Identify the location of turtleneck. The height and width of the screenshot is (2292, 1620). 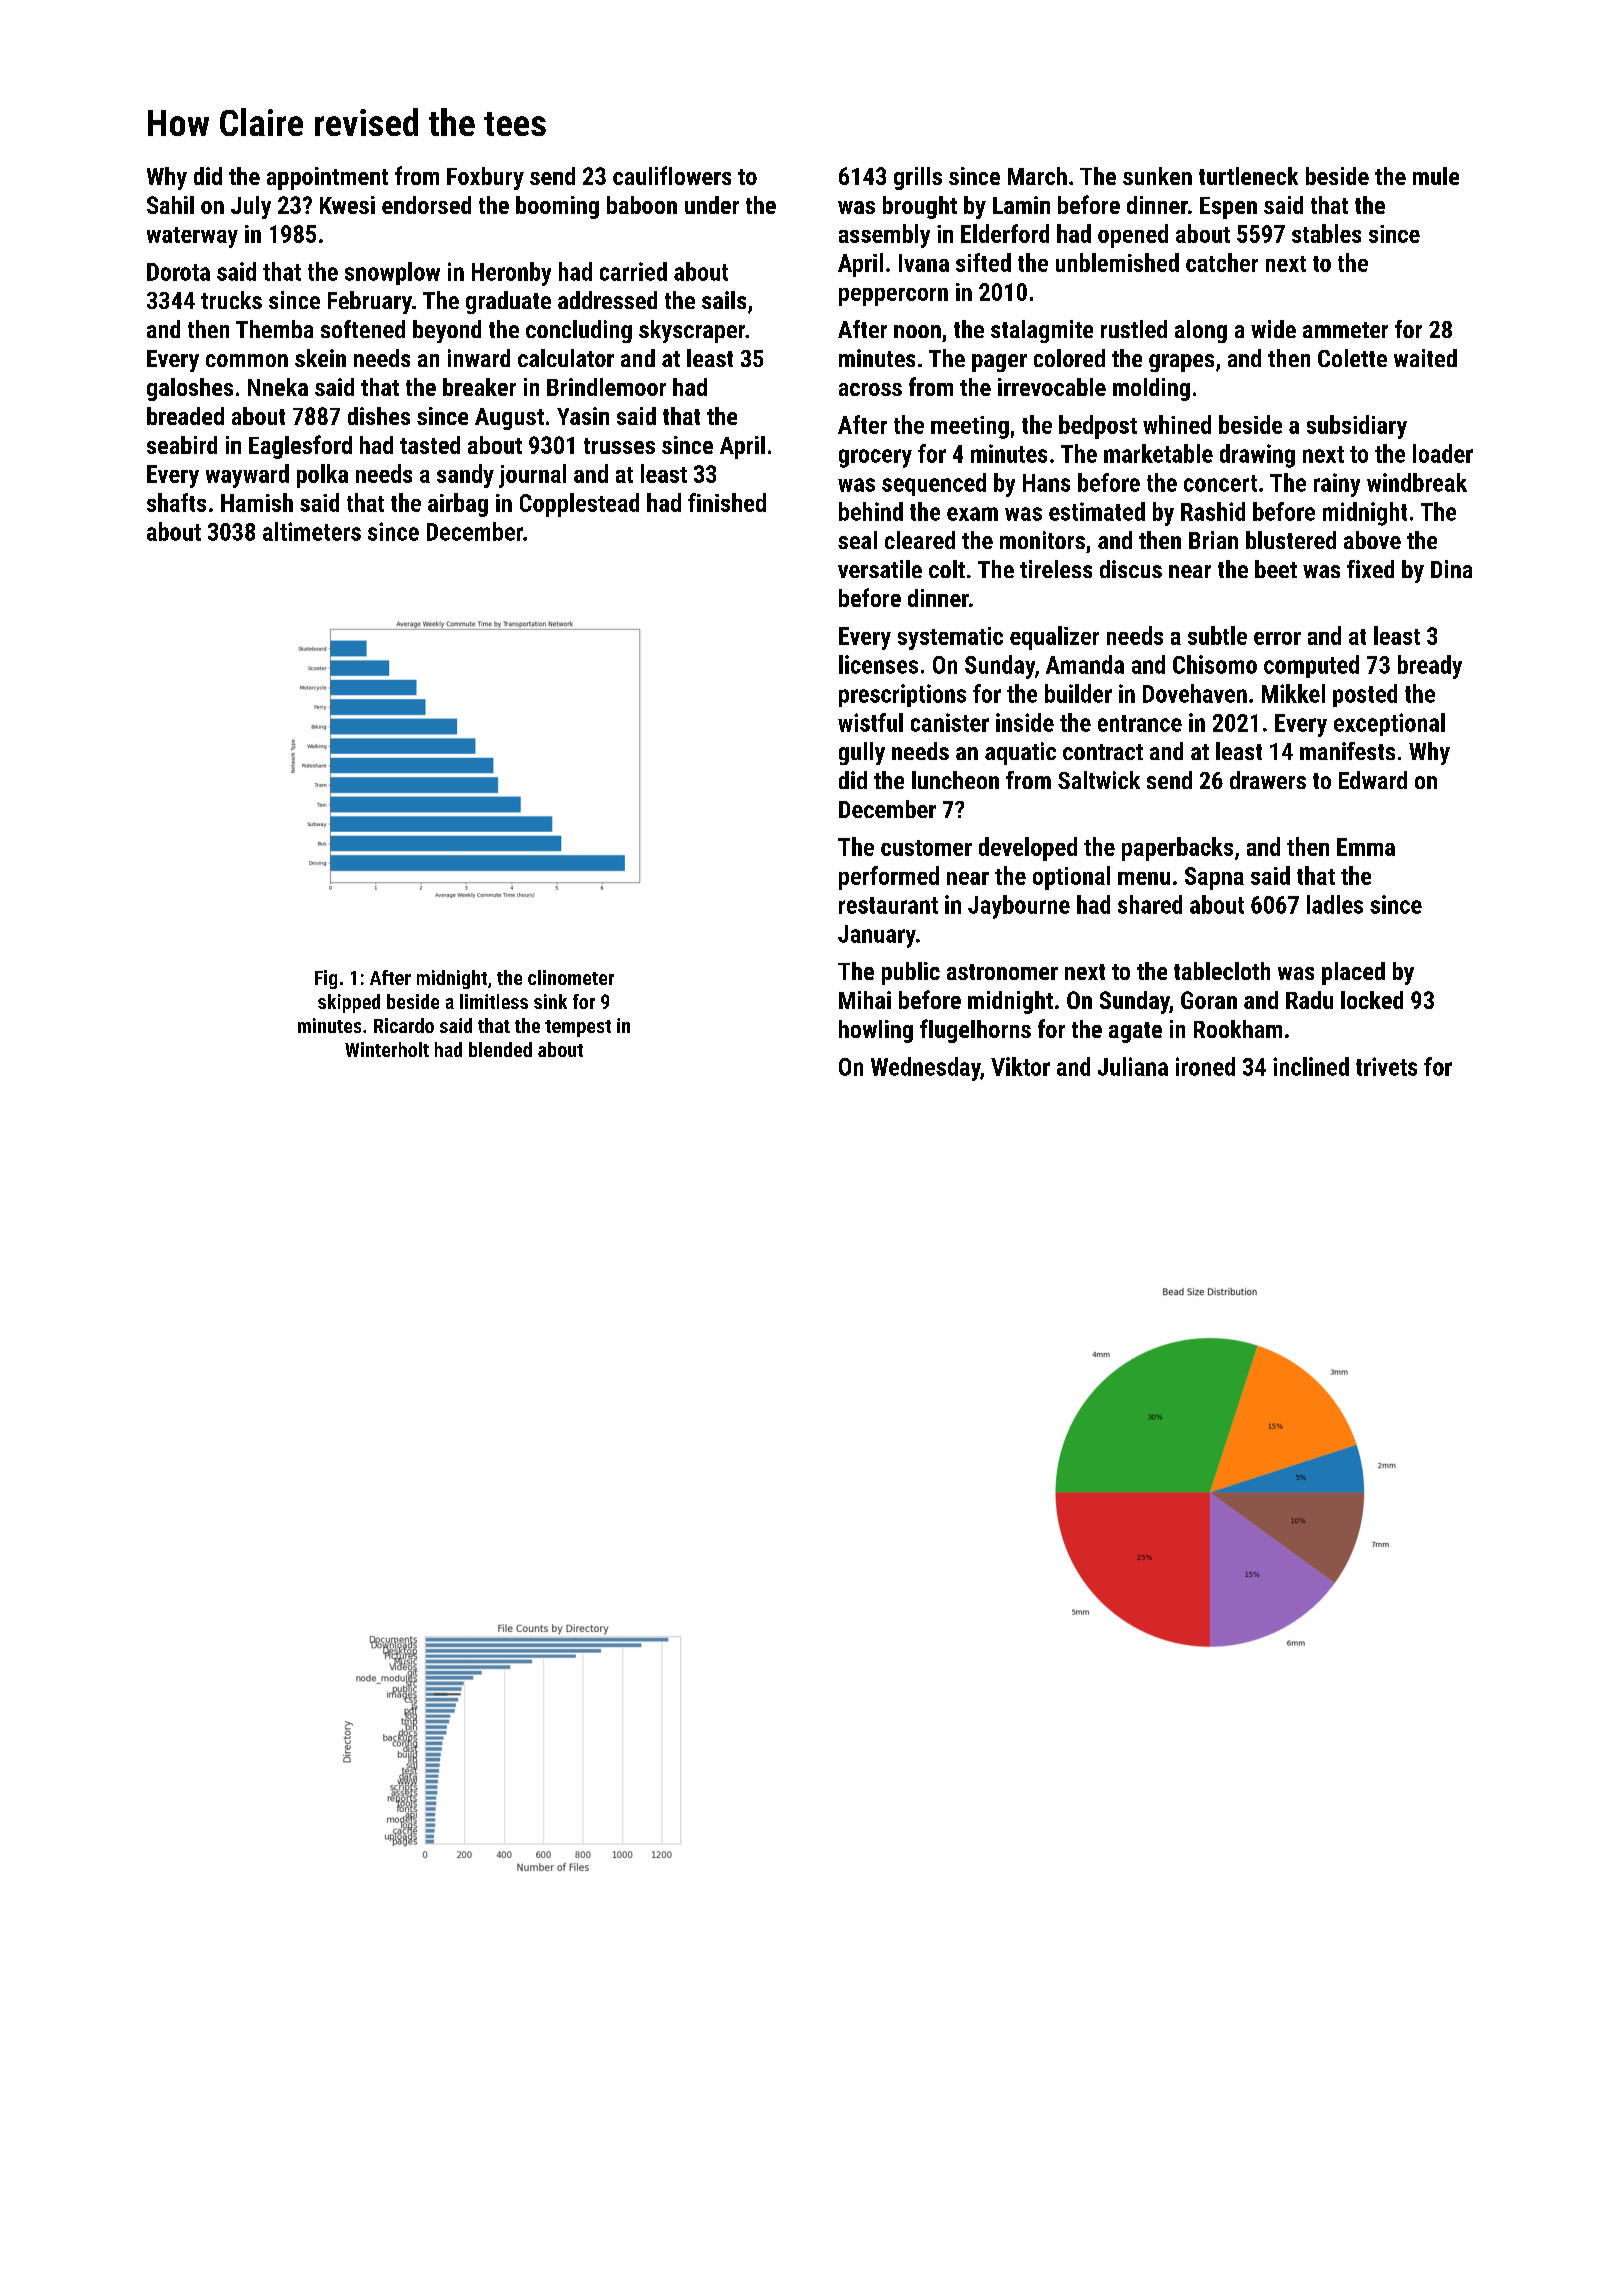
(1248, 176).
